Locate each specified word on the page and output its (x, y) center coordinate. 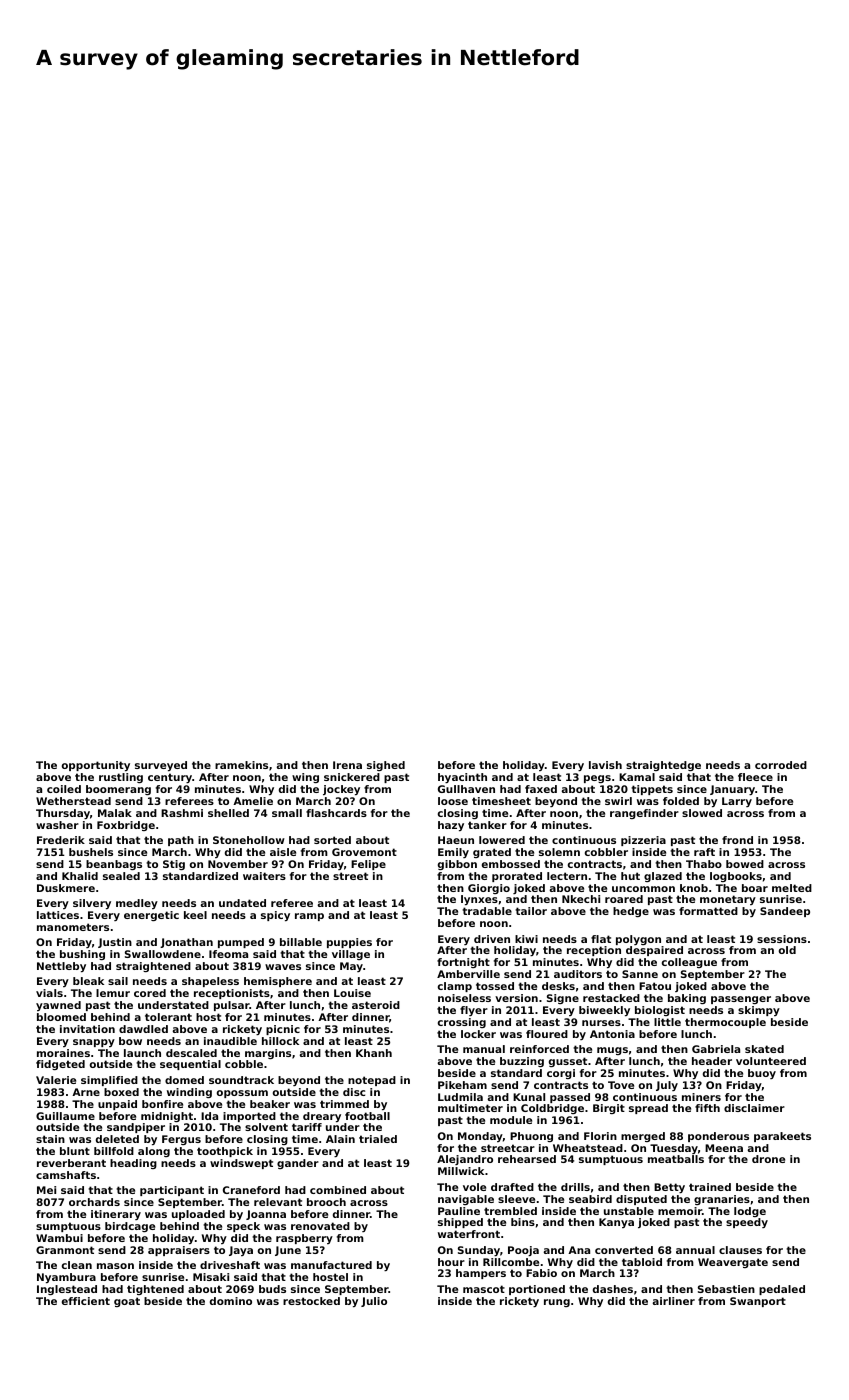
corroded (781, 765)
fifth (707, 1108)
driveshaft (230, 1265)
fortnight (463, 963)
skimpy (759, 1011)
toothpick (225, 1152)
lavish (605, 765)
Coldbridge (552, 1109)
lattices (58, 915)
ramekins (241, 765)
